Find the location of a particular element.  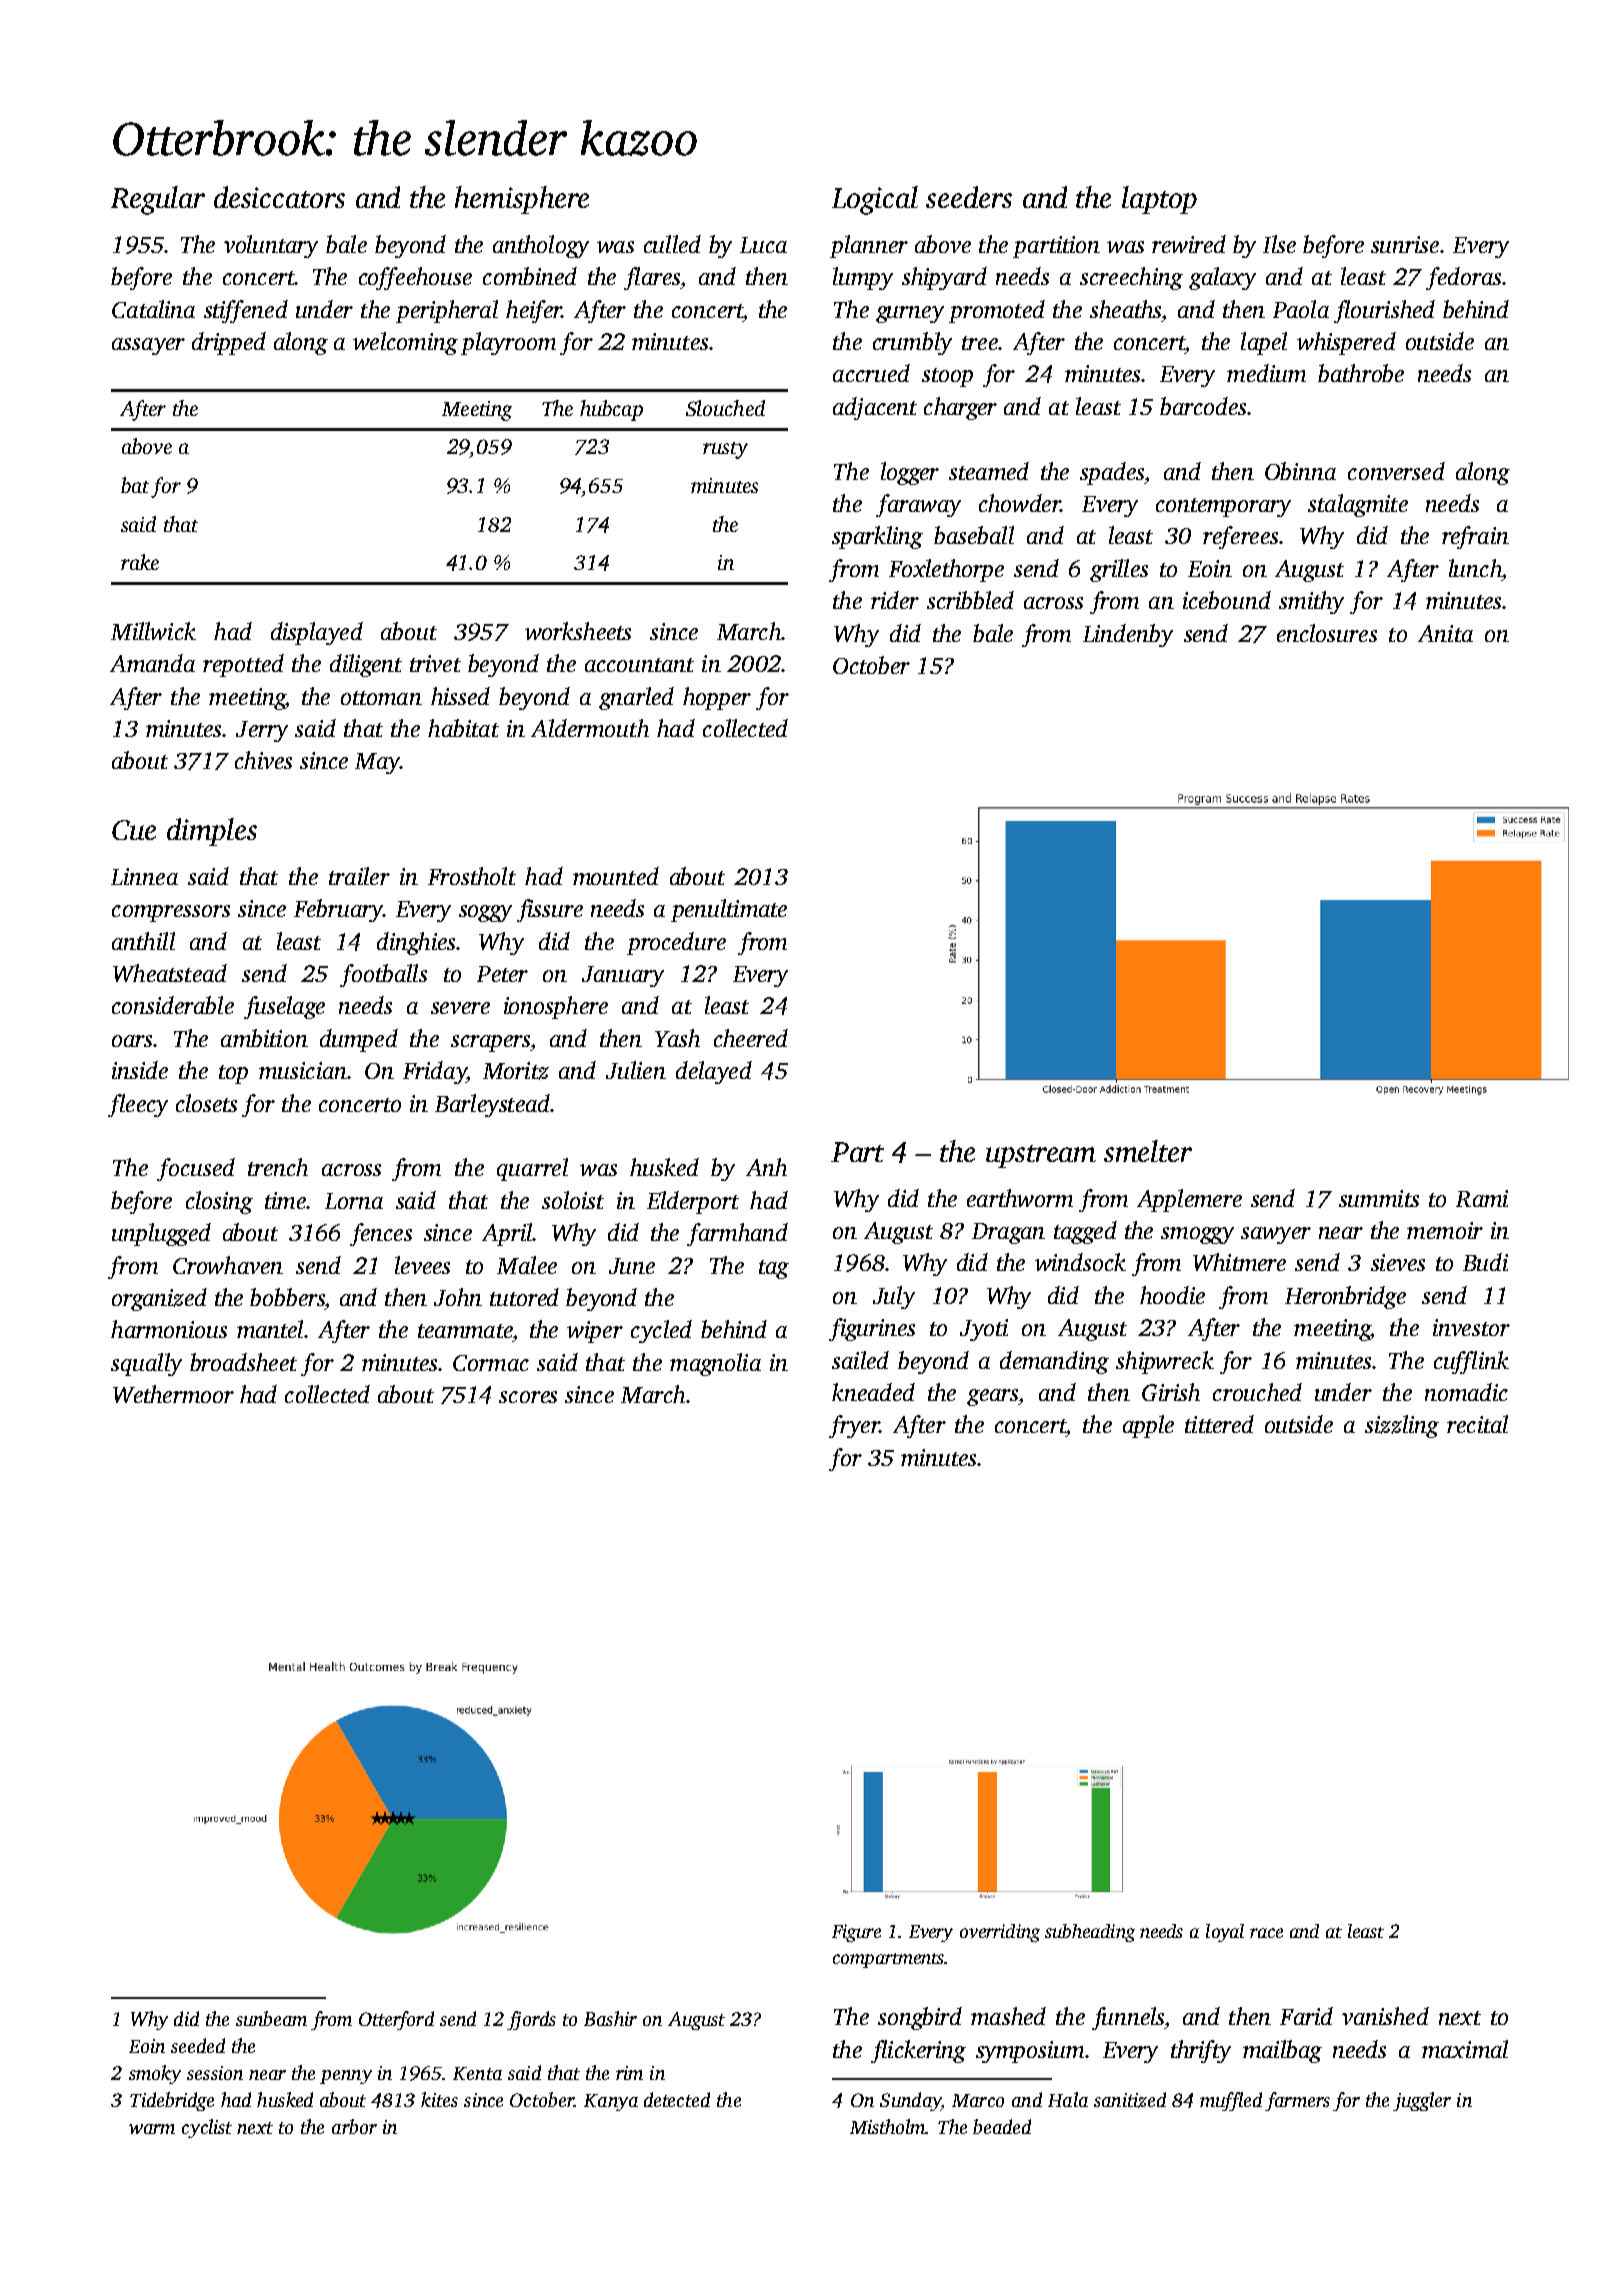

broadsheet is located at coordinates (243, 1362).
